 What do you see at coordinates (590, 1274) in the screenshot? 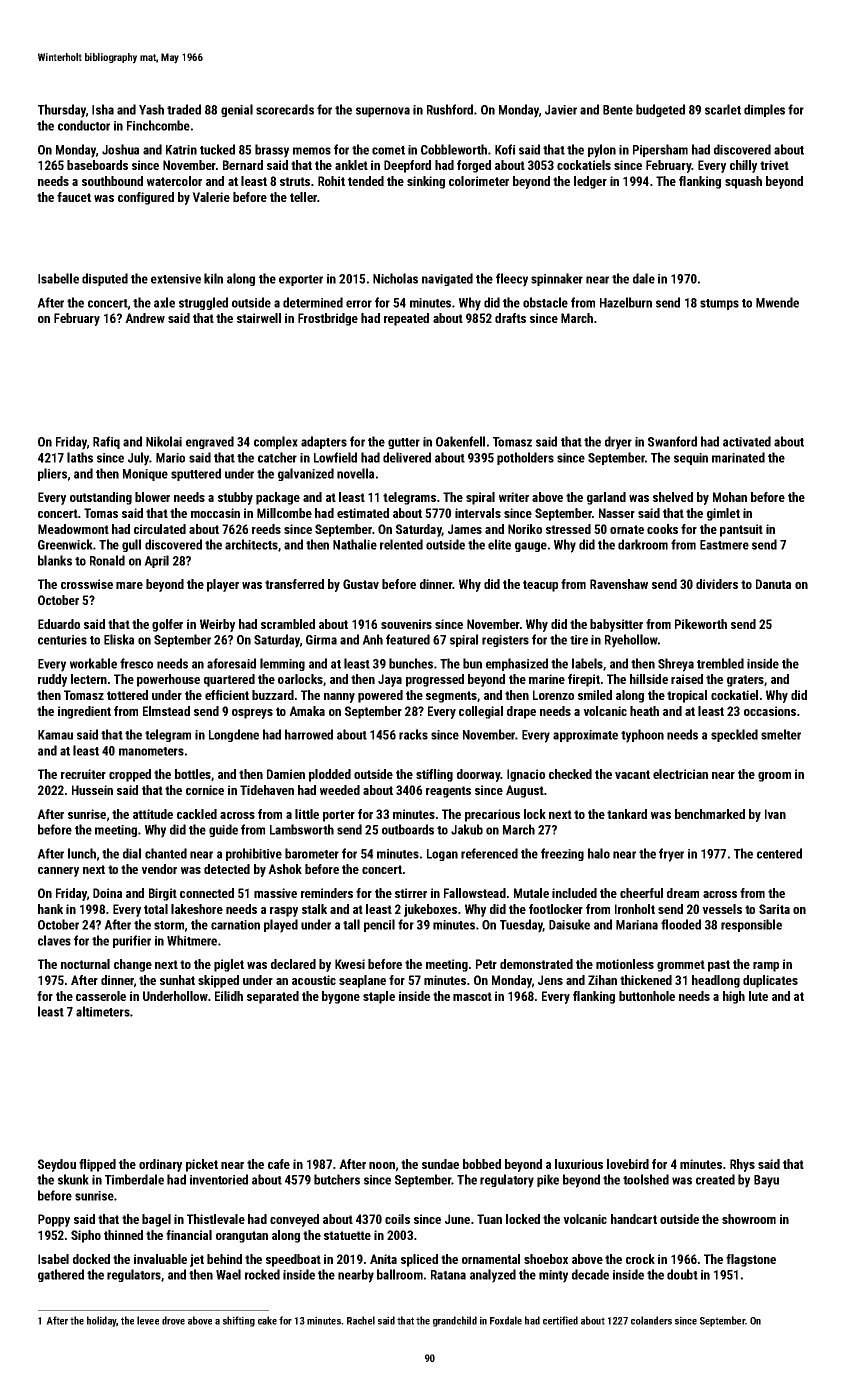
I see `decade` at bounding box center [590, 1274].
